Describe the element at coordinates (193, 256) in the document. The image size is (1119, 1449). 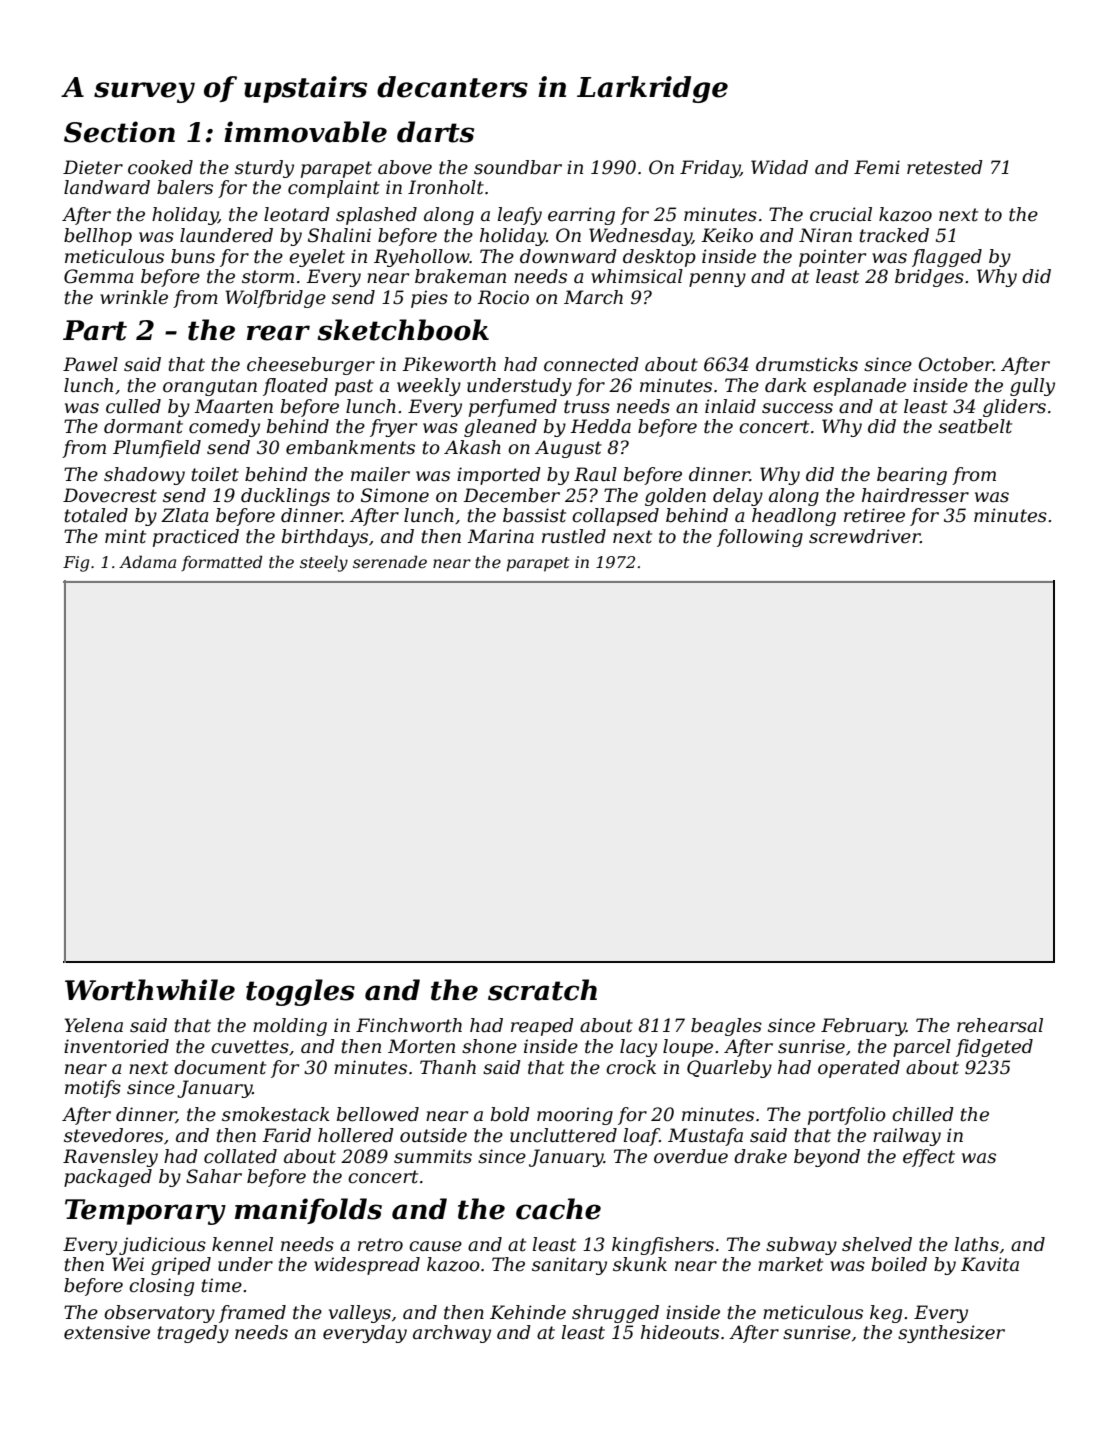
I see `buns` at that location.
